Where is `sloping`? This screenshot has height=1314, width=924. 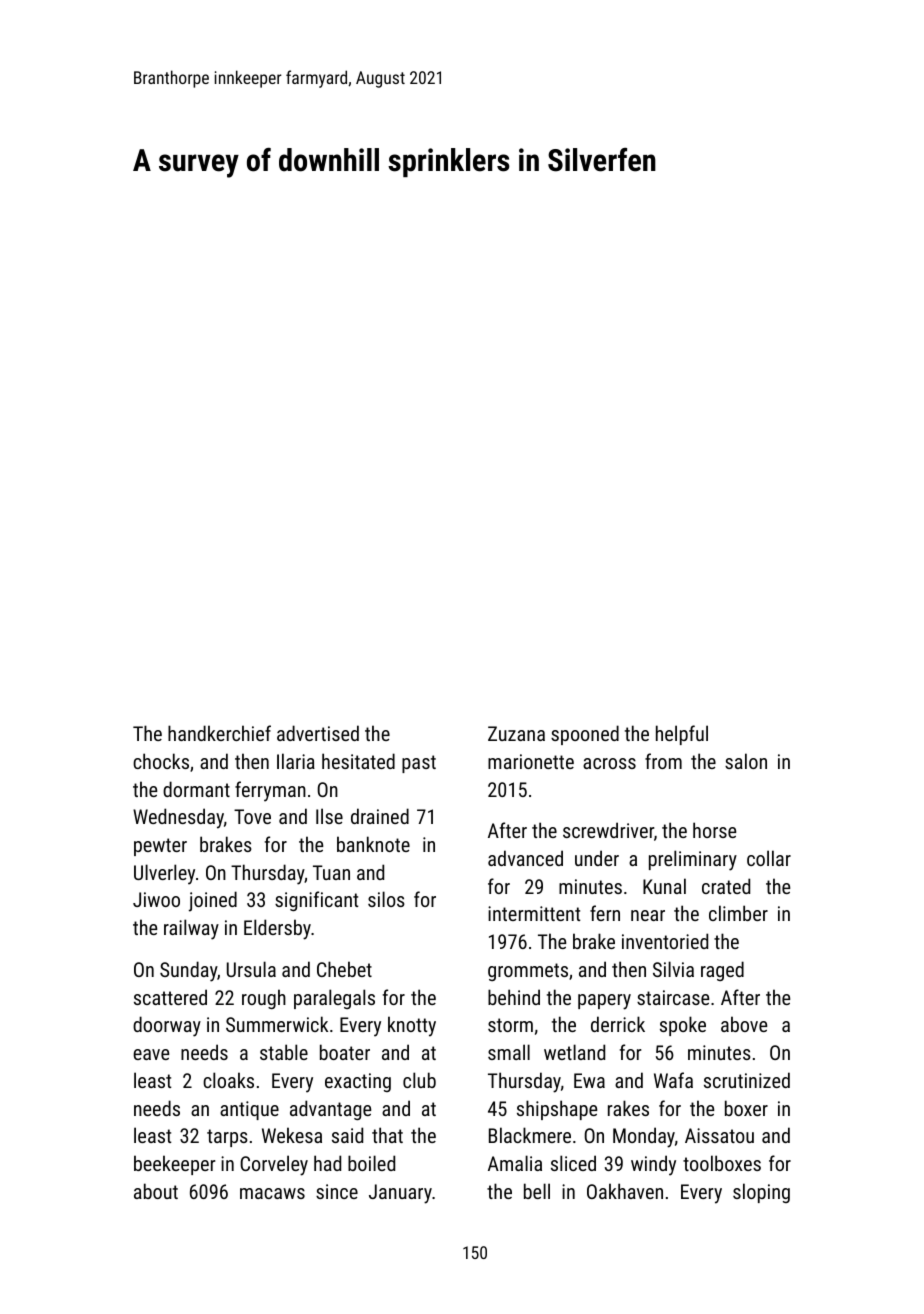
sloping is located at coordinates (761, 1193).
